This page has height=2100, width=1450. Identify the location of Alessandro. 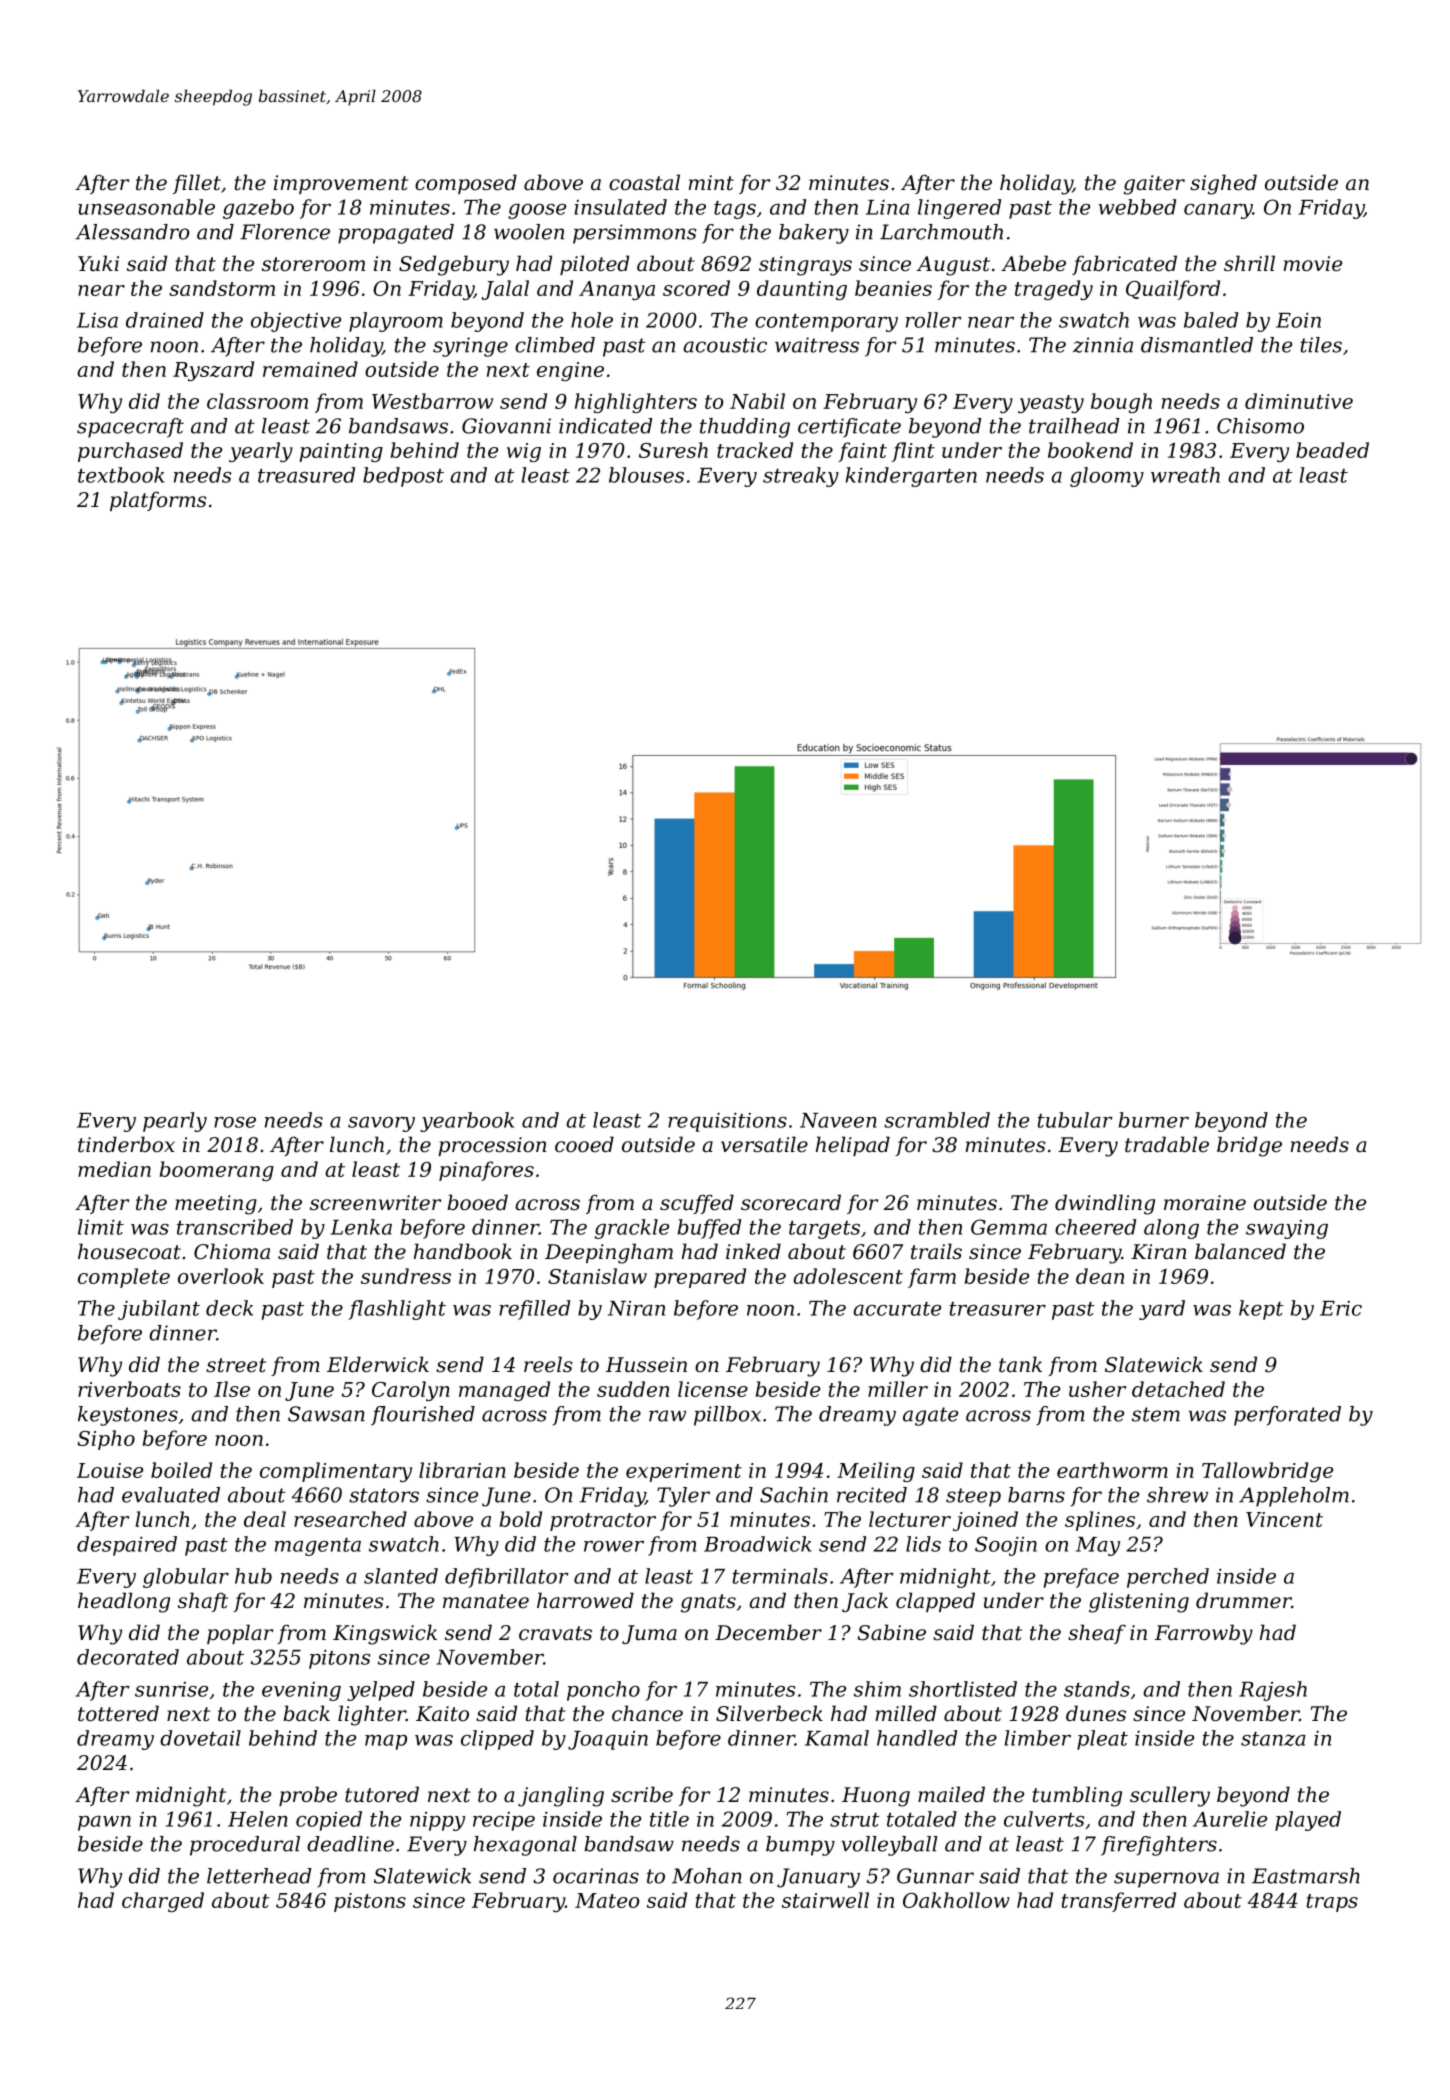
(132, 232).
